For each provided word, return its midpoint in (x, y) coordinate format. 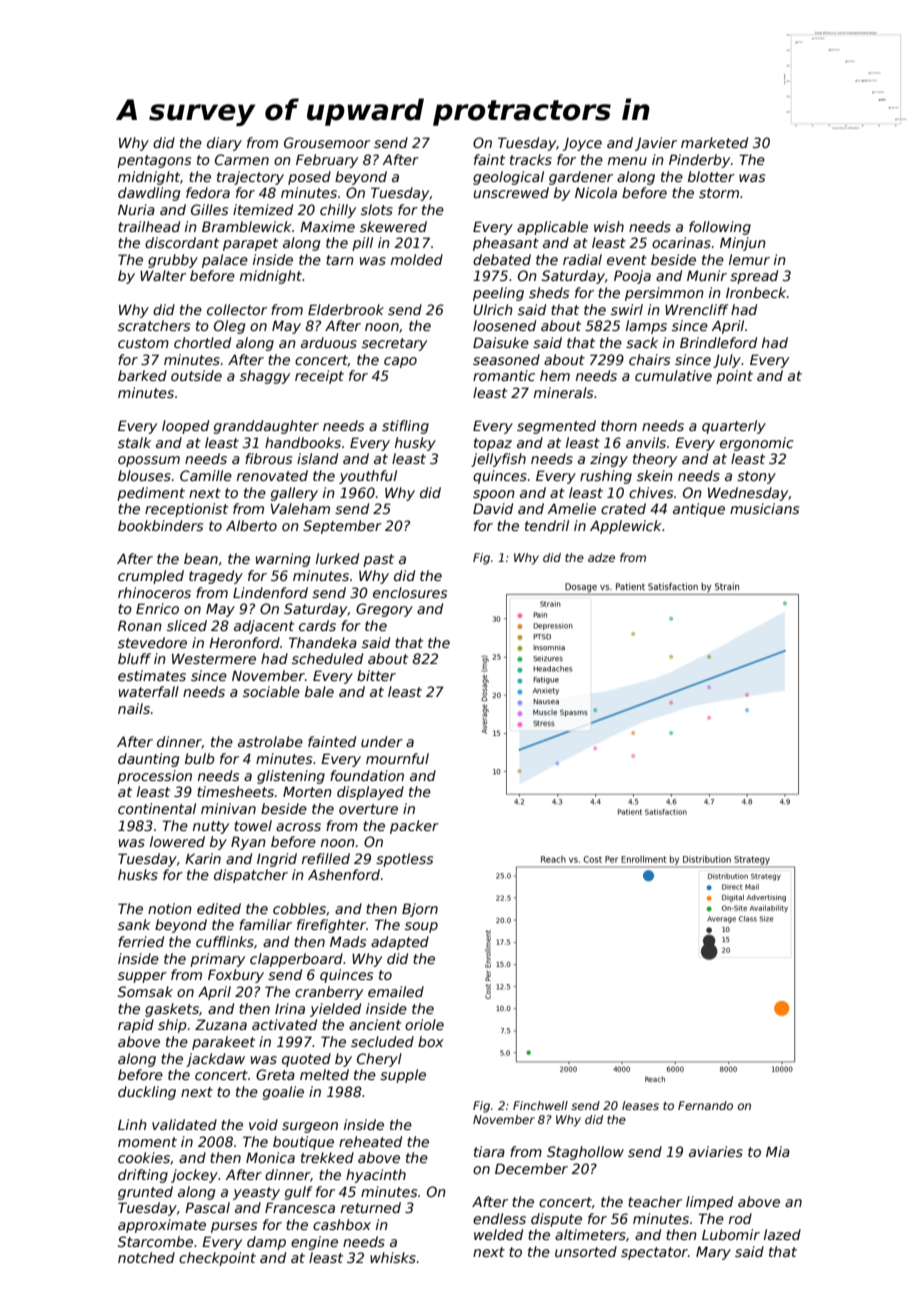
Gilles (209, 209)
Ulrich (493, 309)
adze (601, 557)
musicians (764, 508)
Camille (206, 475)
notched (146, 1257)
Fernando (705, 1105)
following (720, 228)
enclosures (410, 592)
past (378, 560)
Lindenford (270, 592)
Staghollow (585, 1153)
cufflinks (225, 941)
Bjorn (420, 910)
